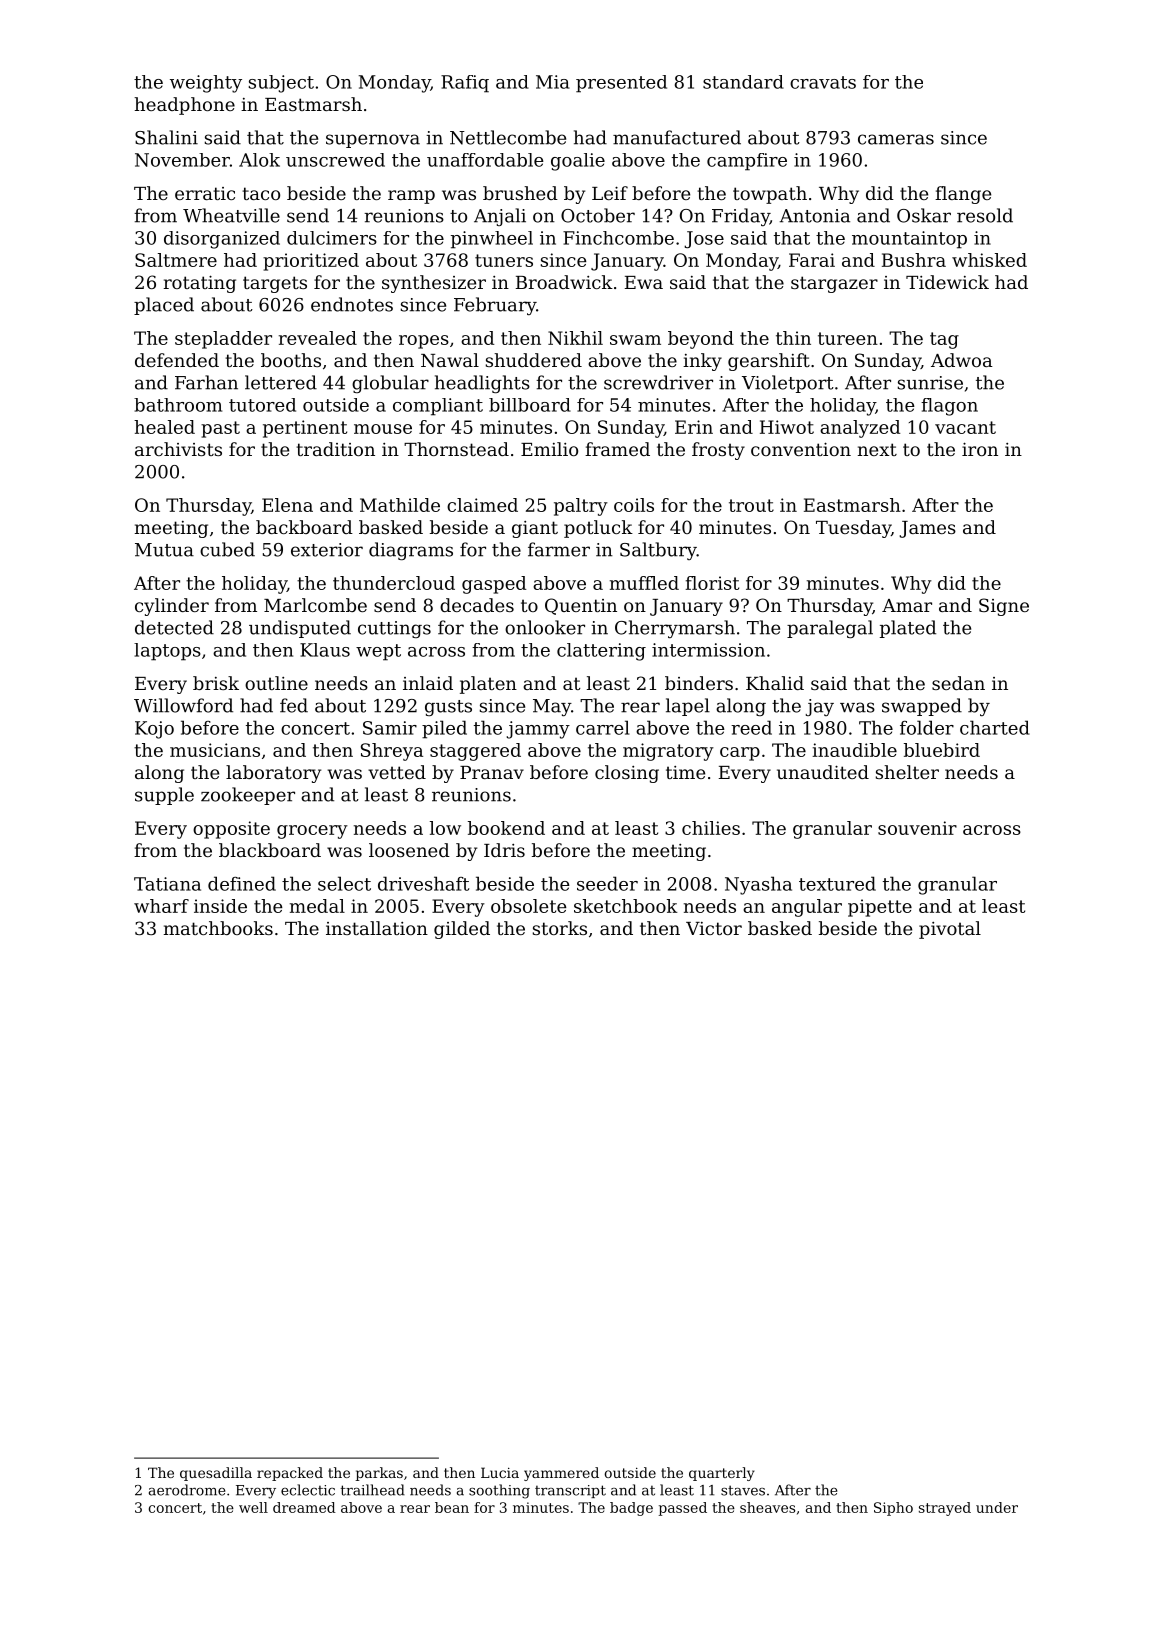 This document has height=1648, width=1165. What do you see at coordinates (722, 1474) in the document?
I see `quarterly` at bounding box center [722, 1474].
